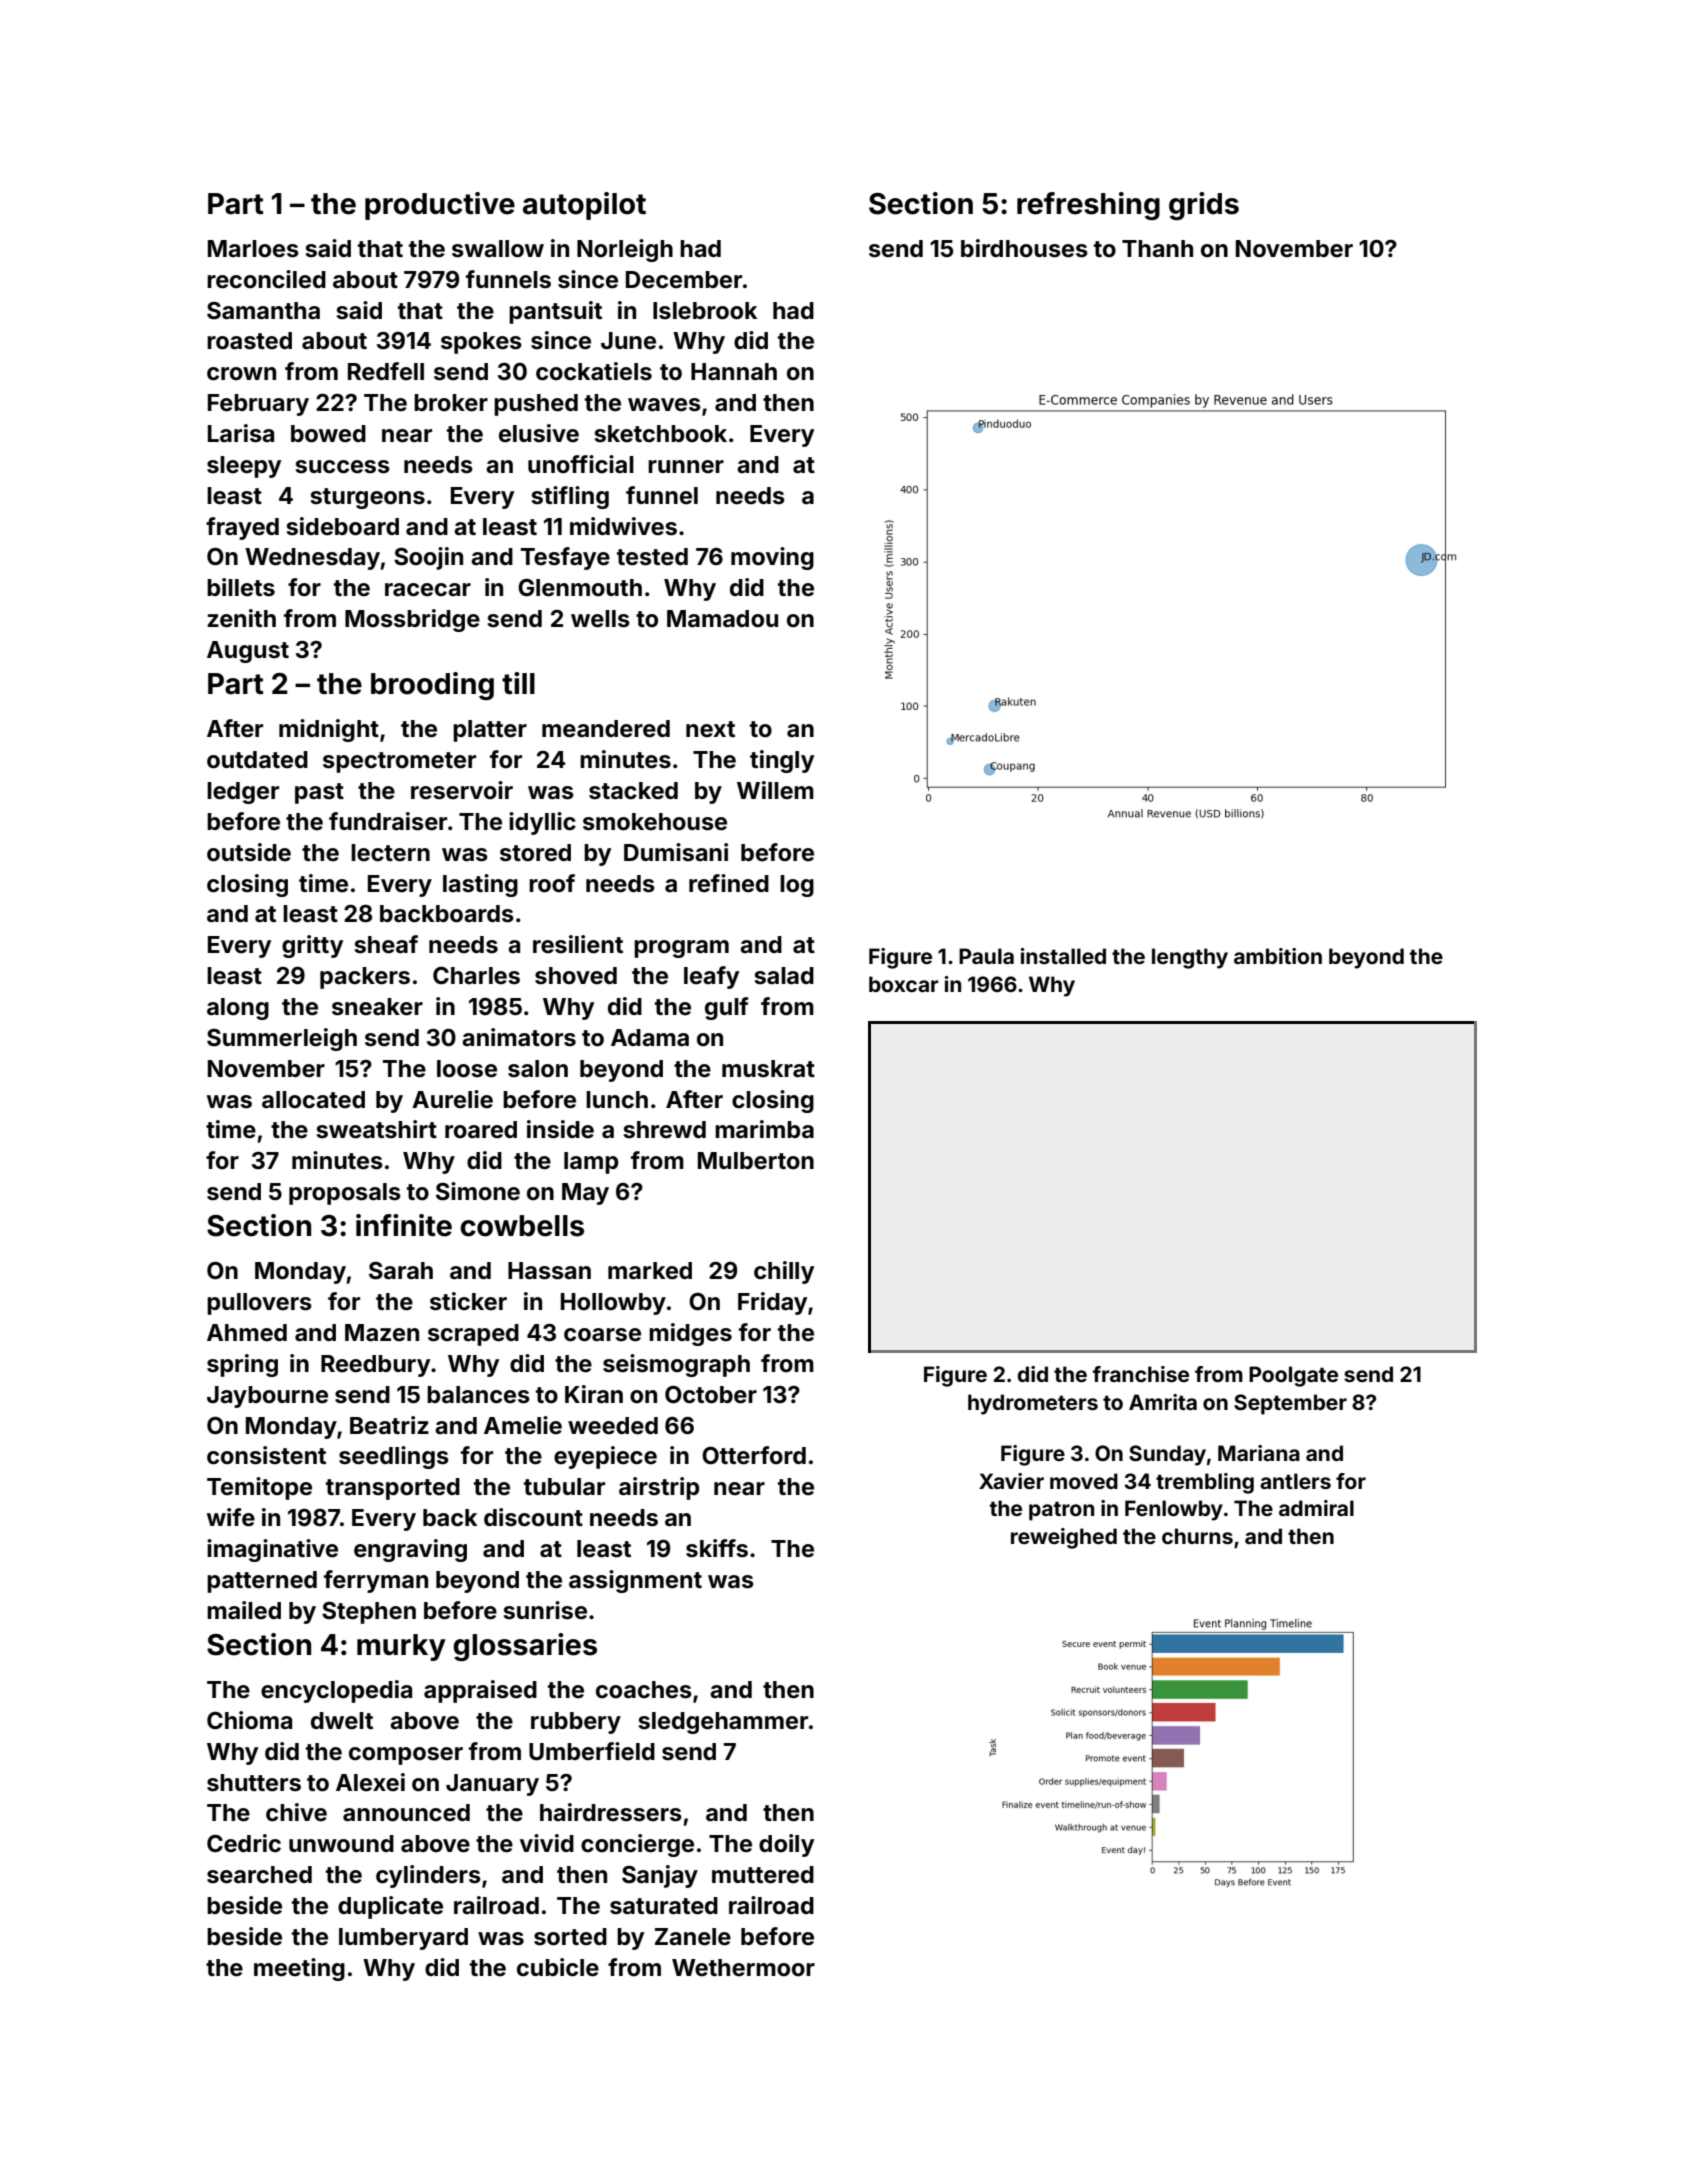  I want to click on zenith, so click(241, 618).
